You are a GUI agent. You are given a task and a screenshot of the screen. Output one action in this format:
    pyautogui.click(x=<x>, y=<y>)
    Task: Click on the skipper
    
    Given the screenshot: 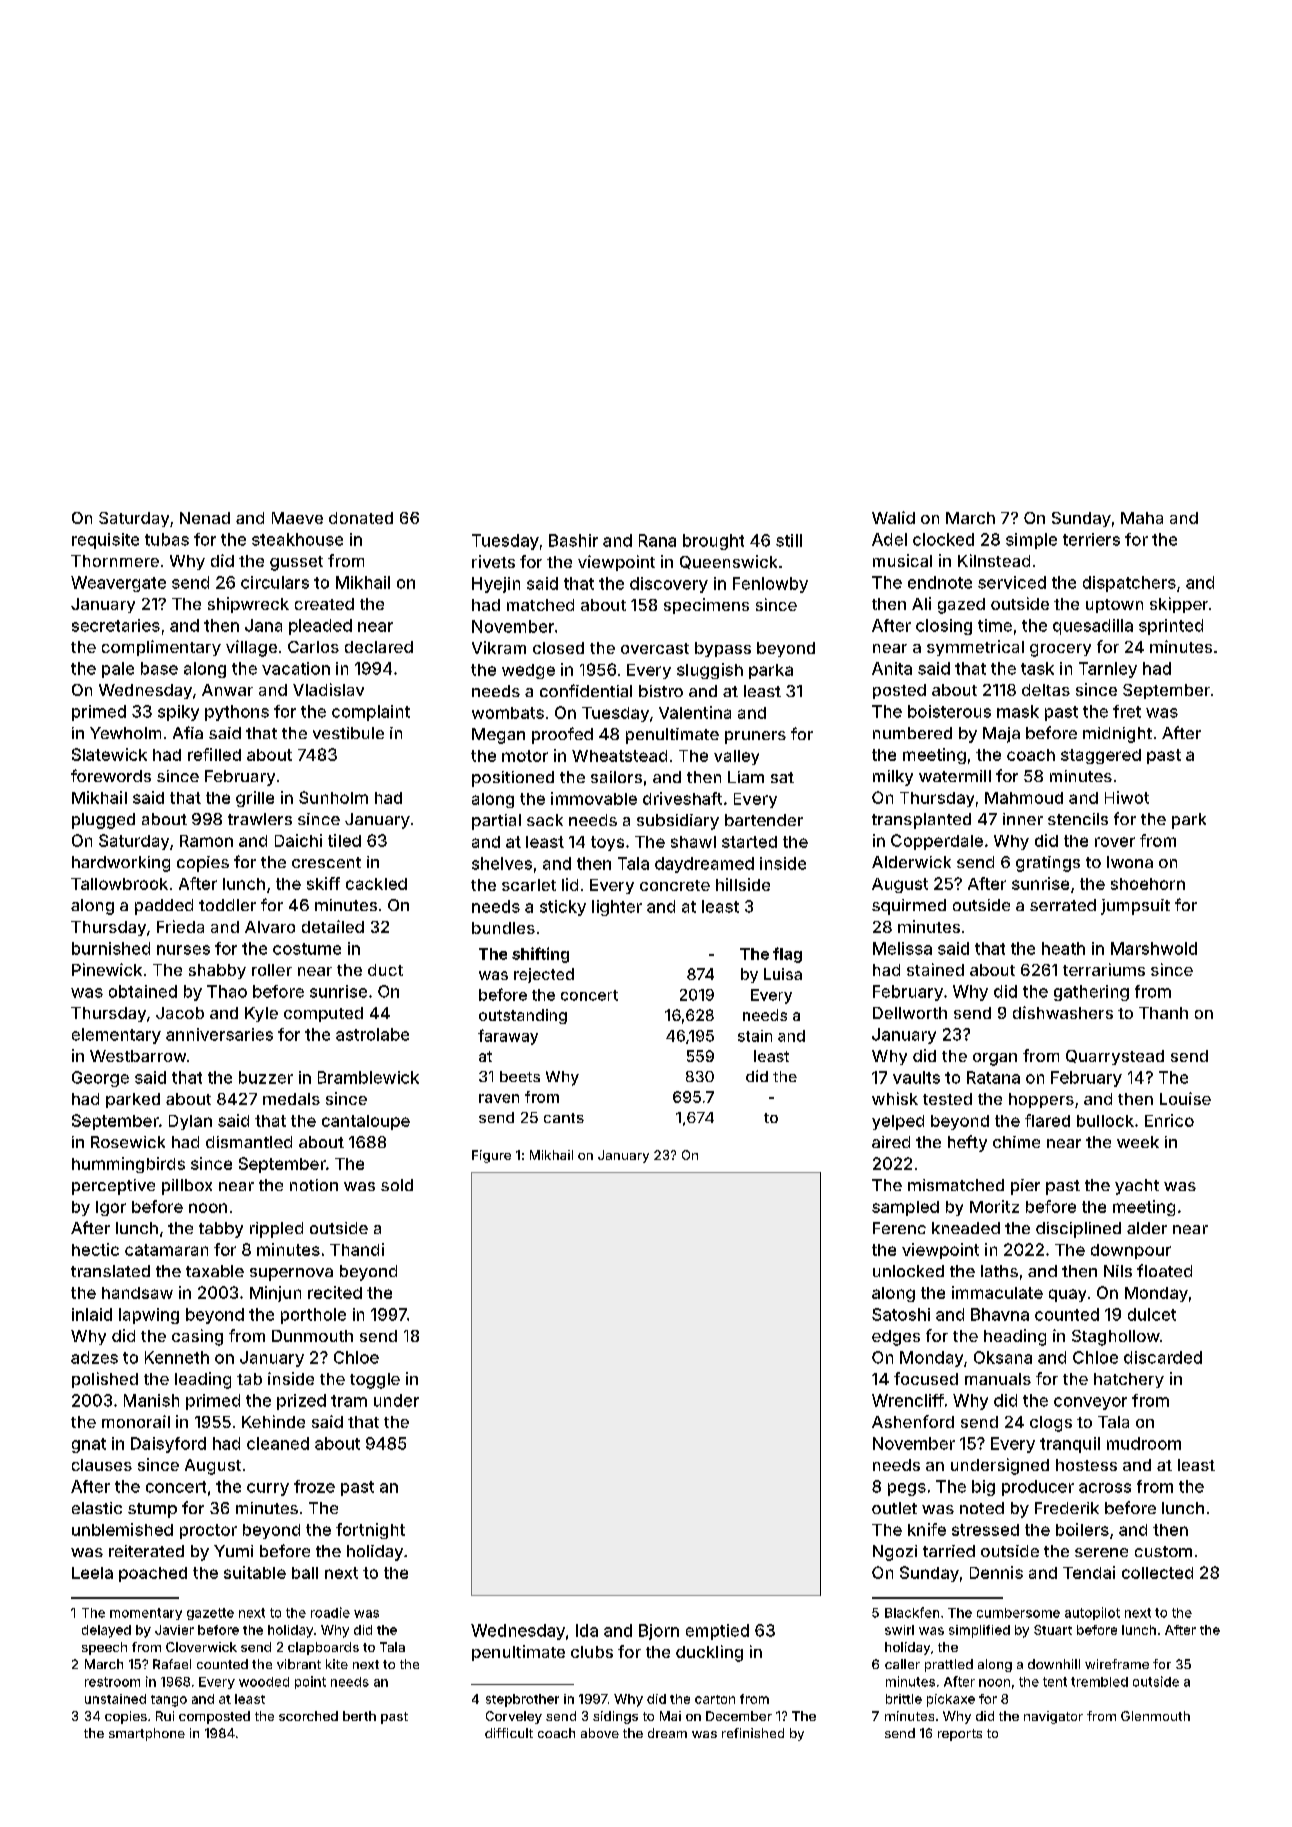 What is the action you would take?
    pyautogui.click(x=1179, y=605)
